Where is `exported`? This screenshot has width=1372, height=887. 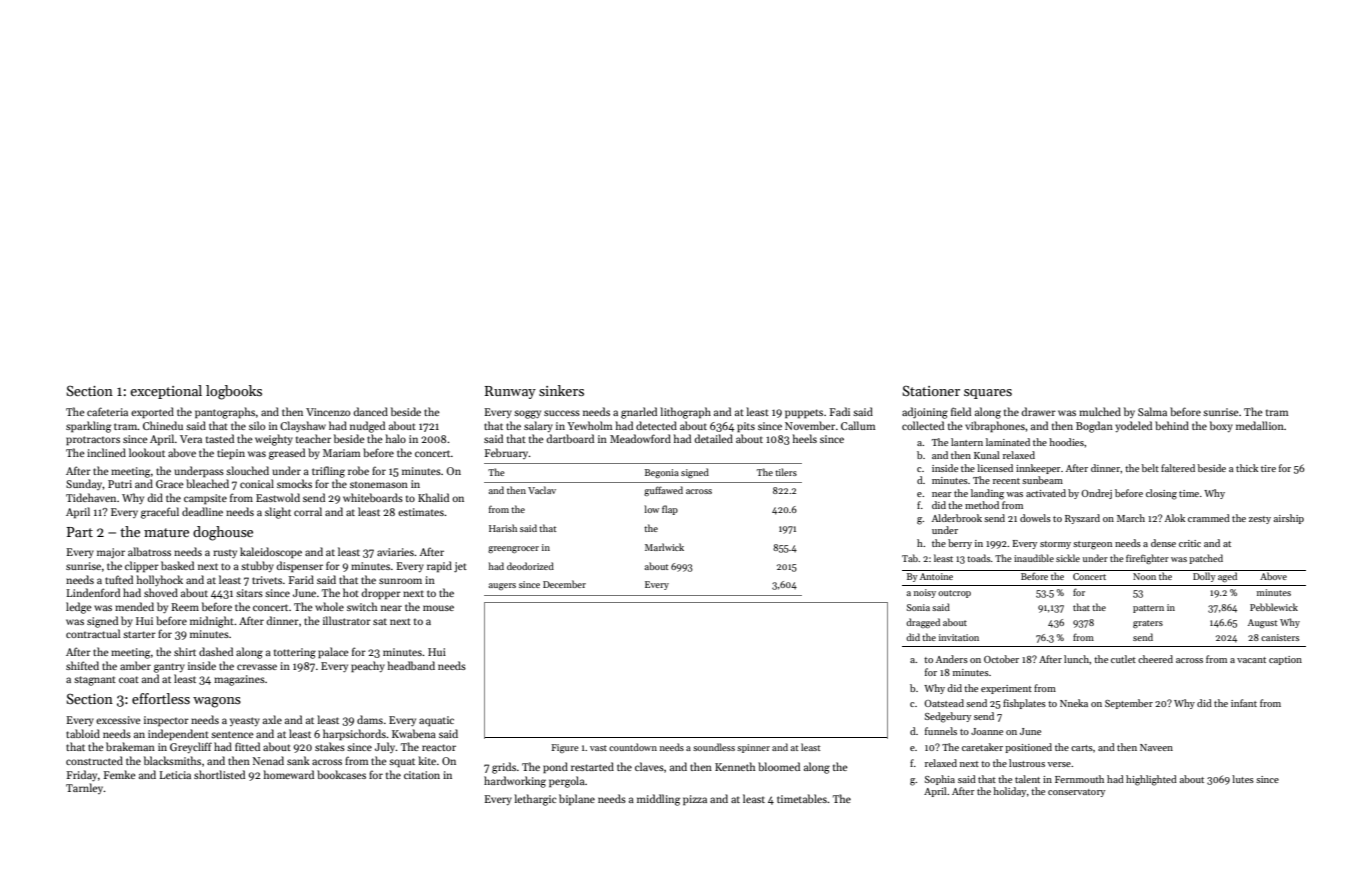
exported is located at coordinates (152, 413).
